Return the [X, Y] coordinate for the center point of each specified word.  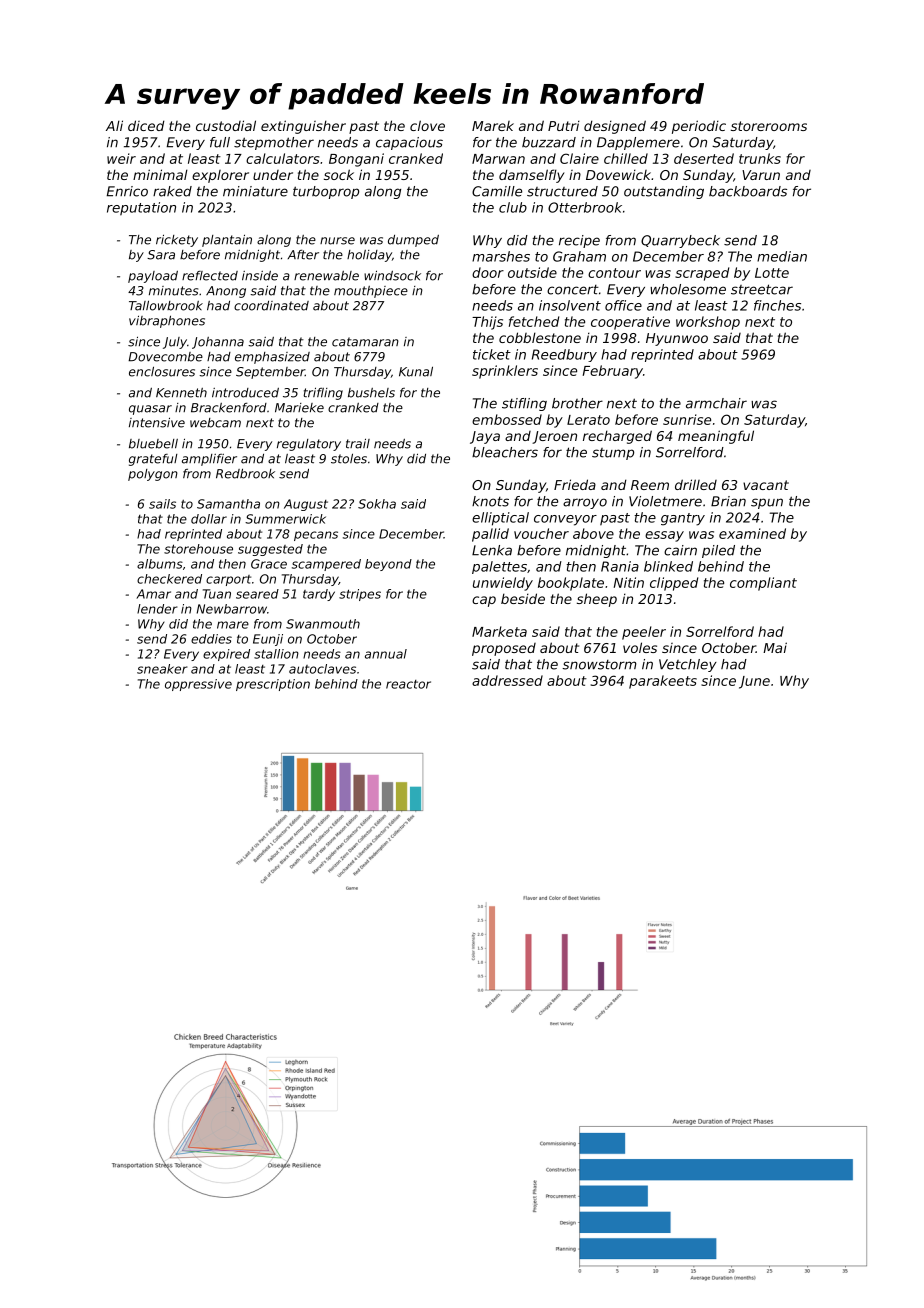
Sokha [377, 504]
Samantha [228, 504]
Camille [497, 191]
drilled [696, 484]
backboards [748, 191]
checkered [169, 579]
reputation [141, 209]
